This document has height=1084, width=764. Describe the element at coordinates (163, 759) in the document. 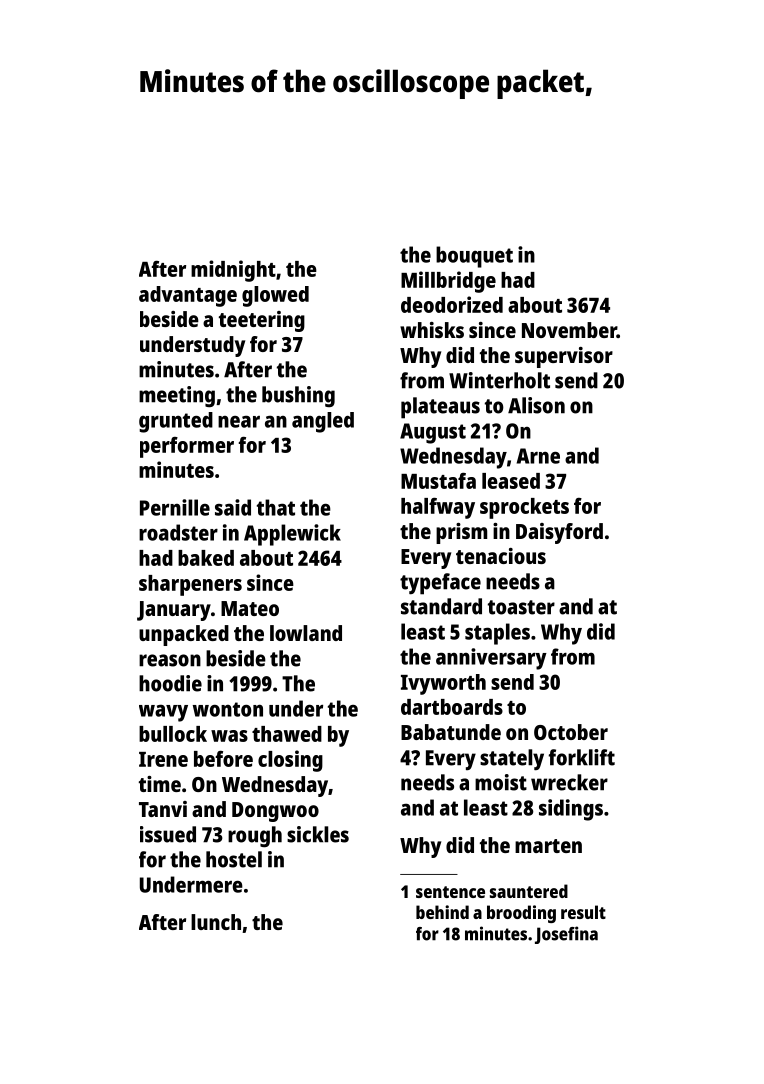

I see `Irene` at that location.
